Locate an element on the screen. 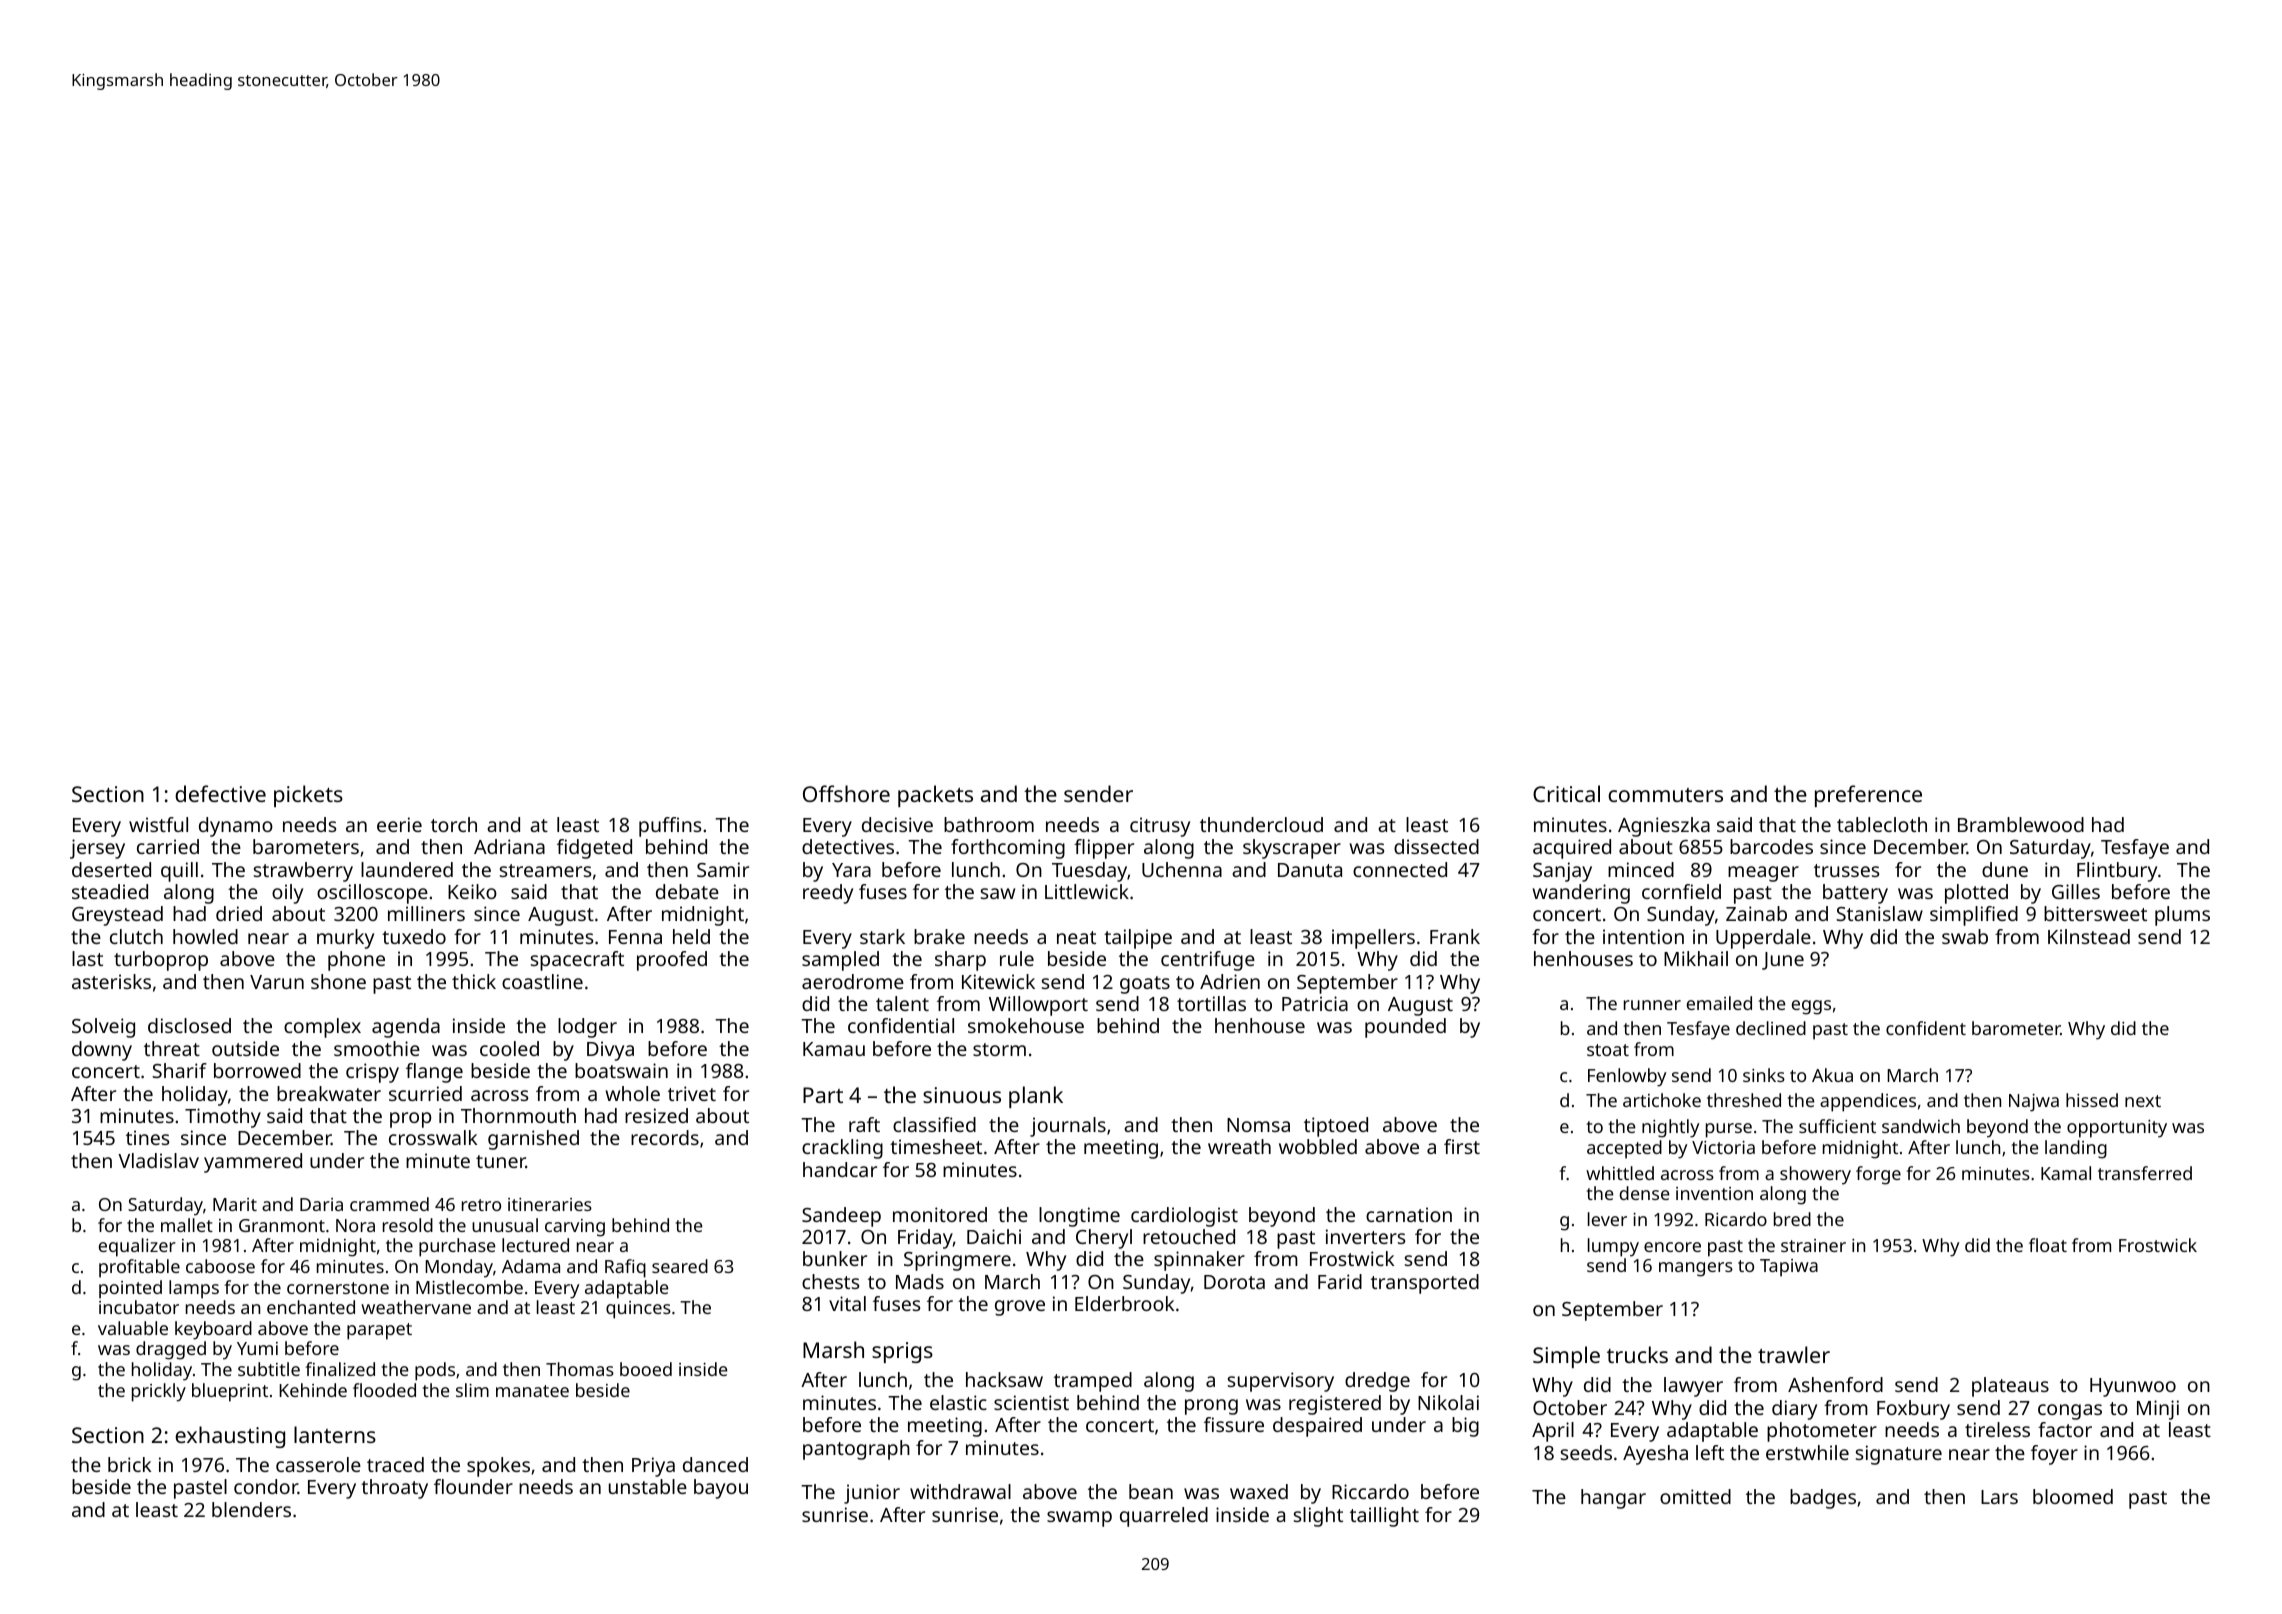 This screenshot has width=2282, height=1614. next is located at coordinates (2143, 1101).
